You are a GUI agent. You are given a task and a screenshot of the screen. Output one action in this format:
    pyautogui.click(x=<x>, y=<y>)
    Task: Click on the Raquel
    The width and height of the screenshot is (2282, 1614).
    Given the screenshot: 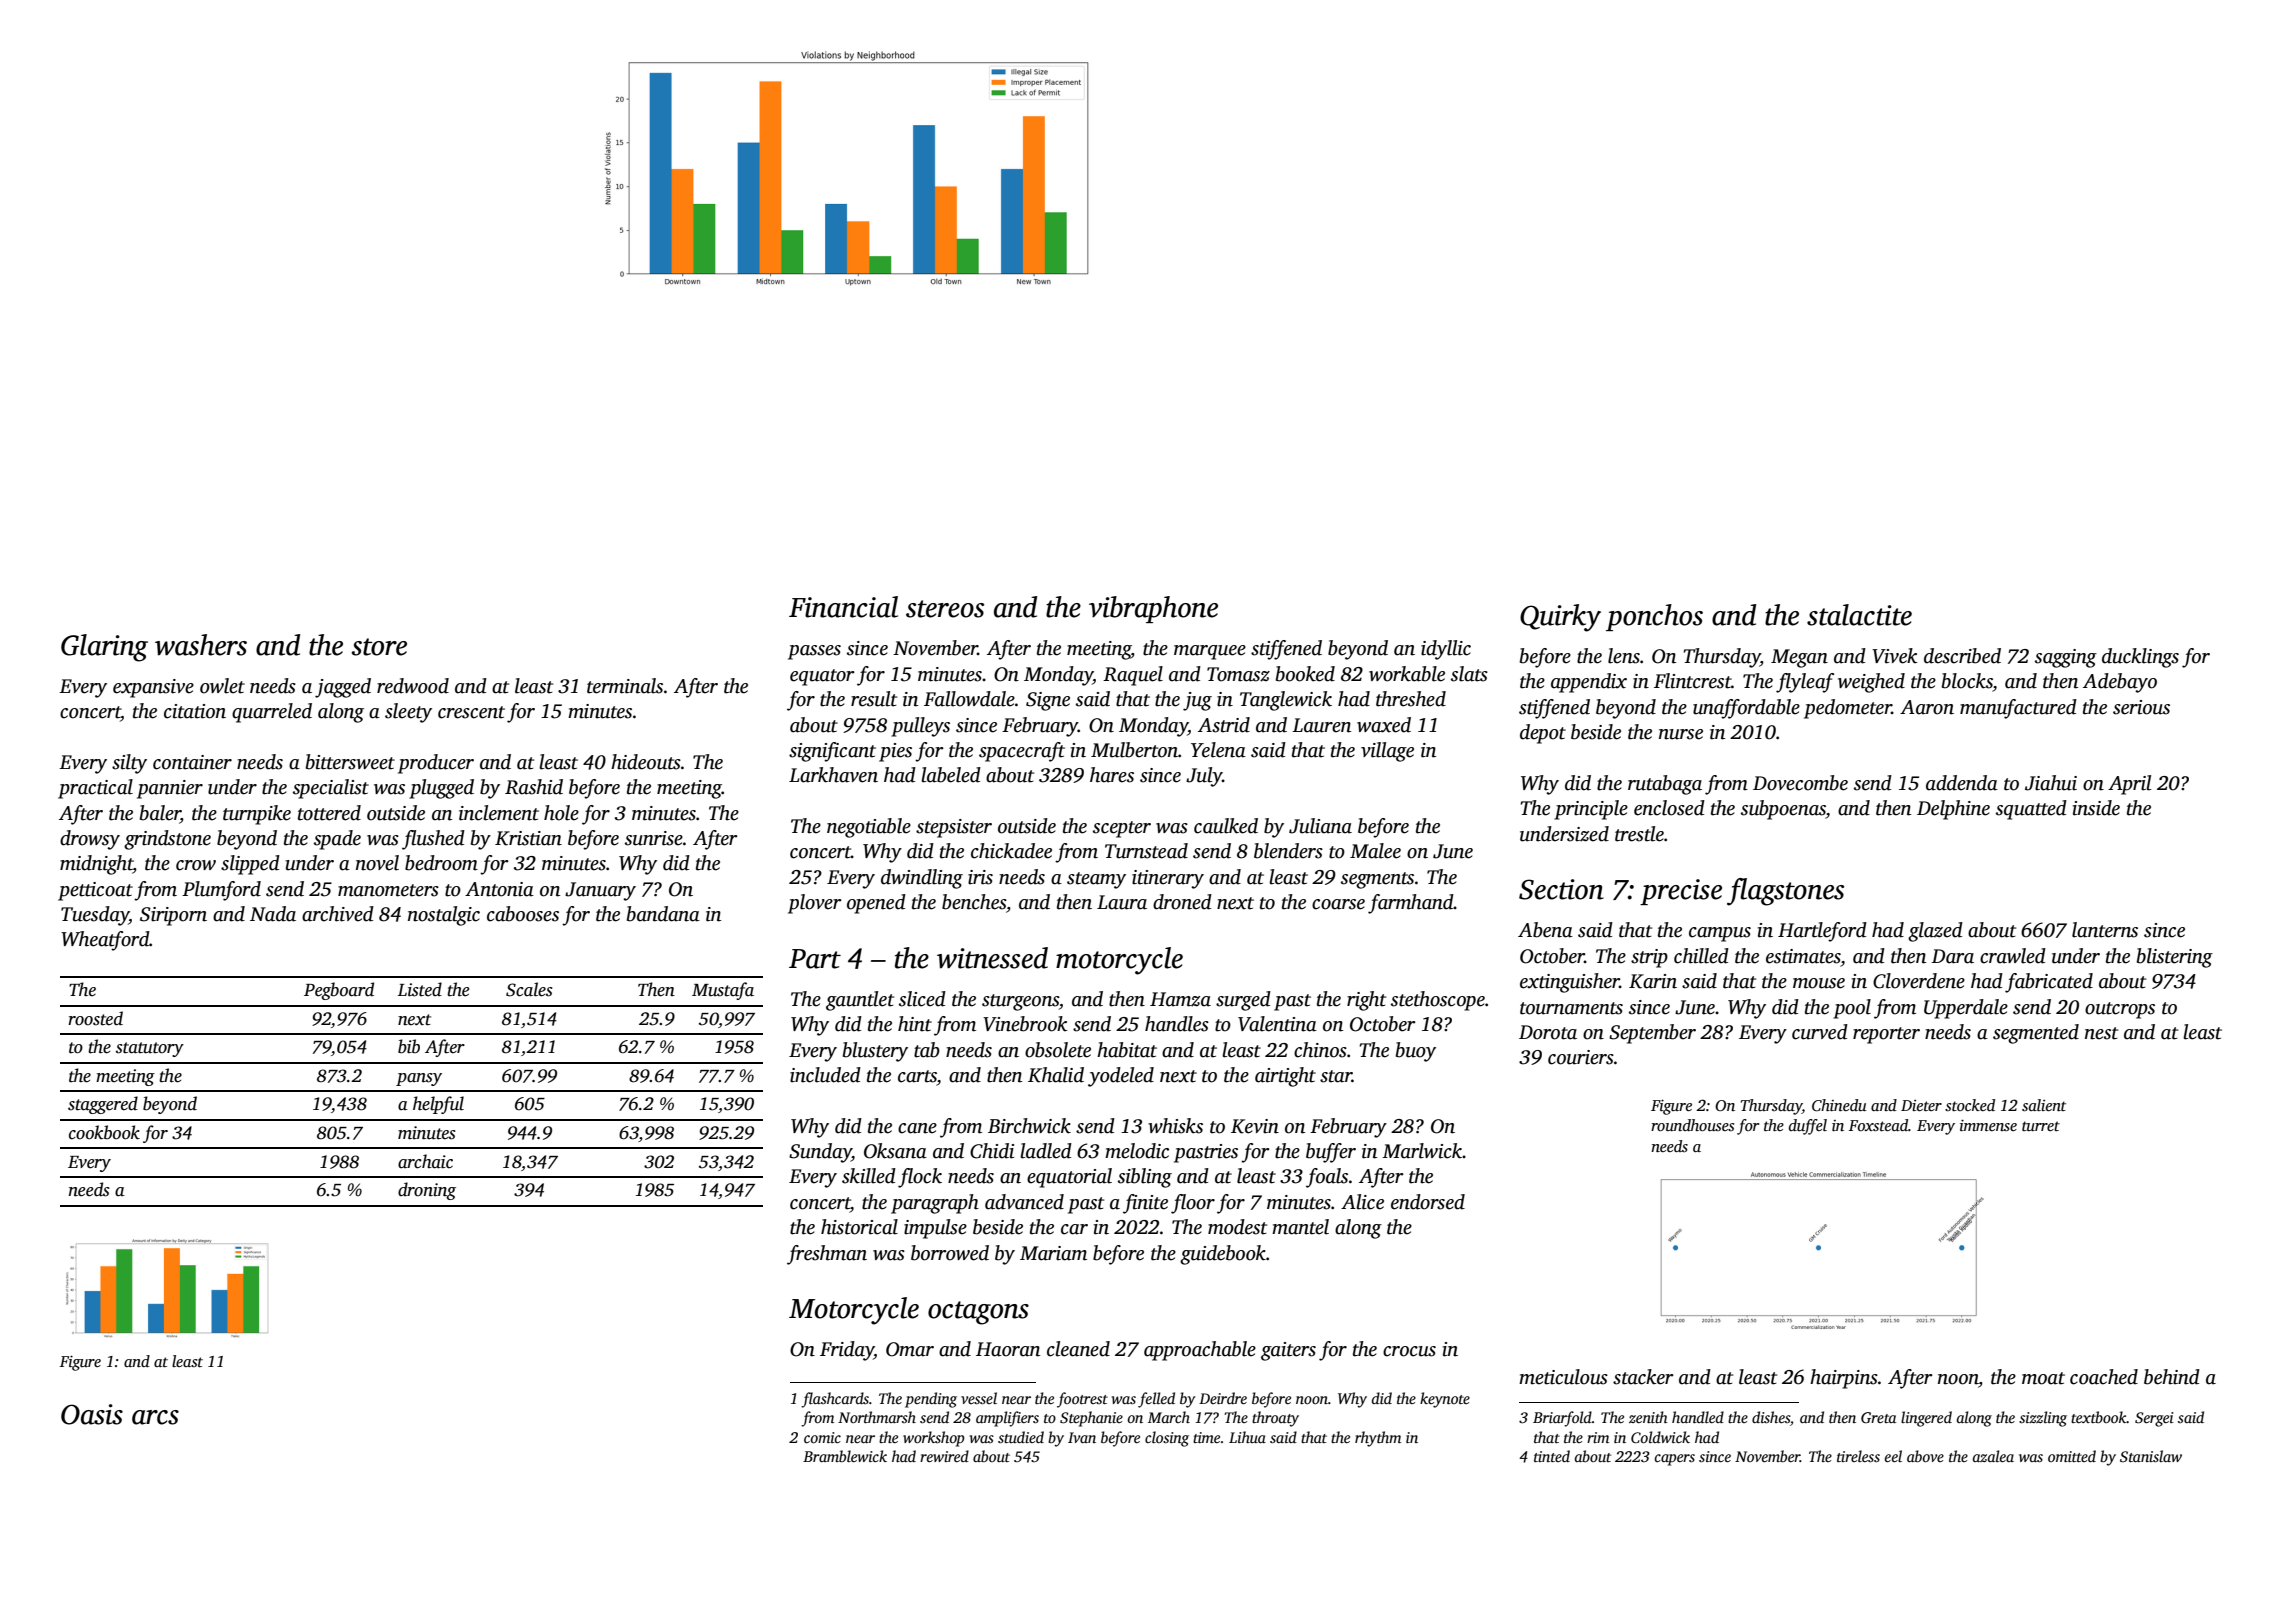 What is the action you would take?
    pyautogui.click(x=1133, y=676)
